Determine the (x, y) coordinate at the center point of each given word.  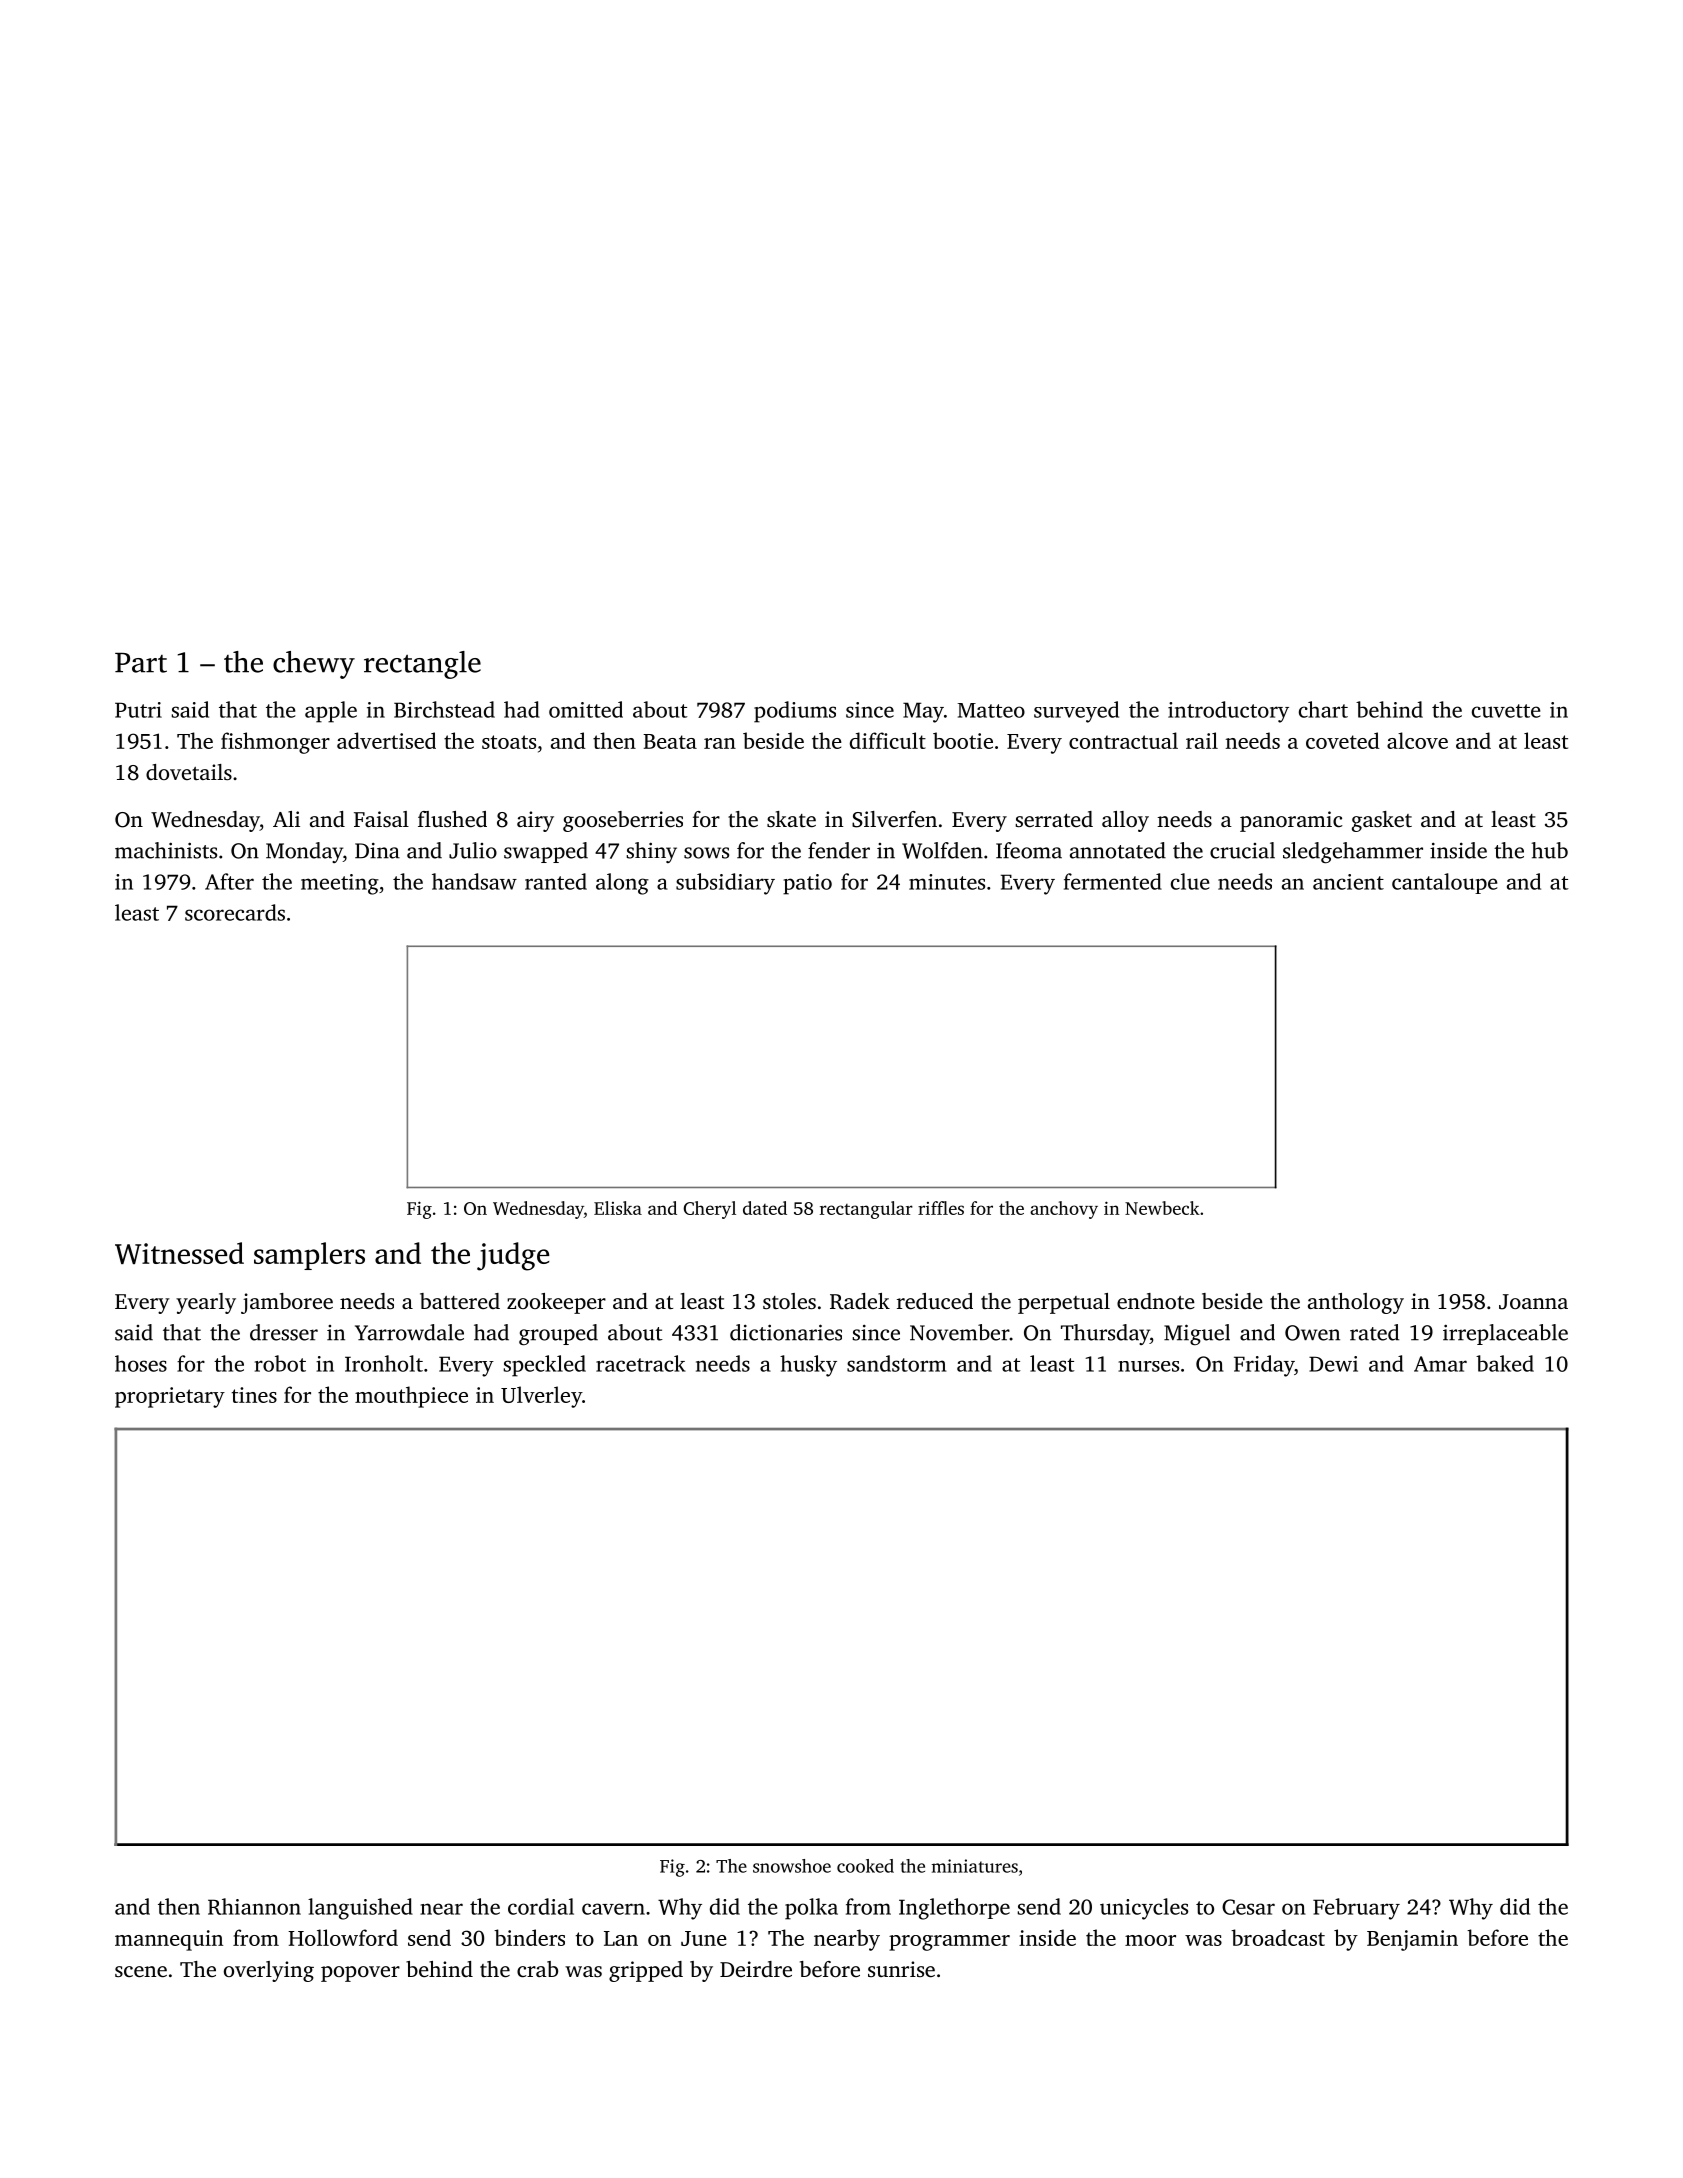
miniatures (975, 1866)
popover (360, 1974)
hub (1549, 850)
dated (765, 1208)
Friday (1264, 1366)
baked (1505, 1363)
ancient (1348, 882)
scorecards (235, 912)
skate (791, 819)
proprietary (170, 1397)
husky (808, 1366)
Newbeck (1162, 1208)
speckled (544, 1366)
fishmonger (275, 743)
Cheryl (709, 1210)
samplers (309, 1256)
